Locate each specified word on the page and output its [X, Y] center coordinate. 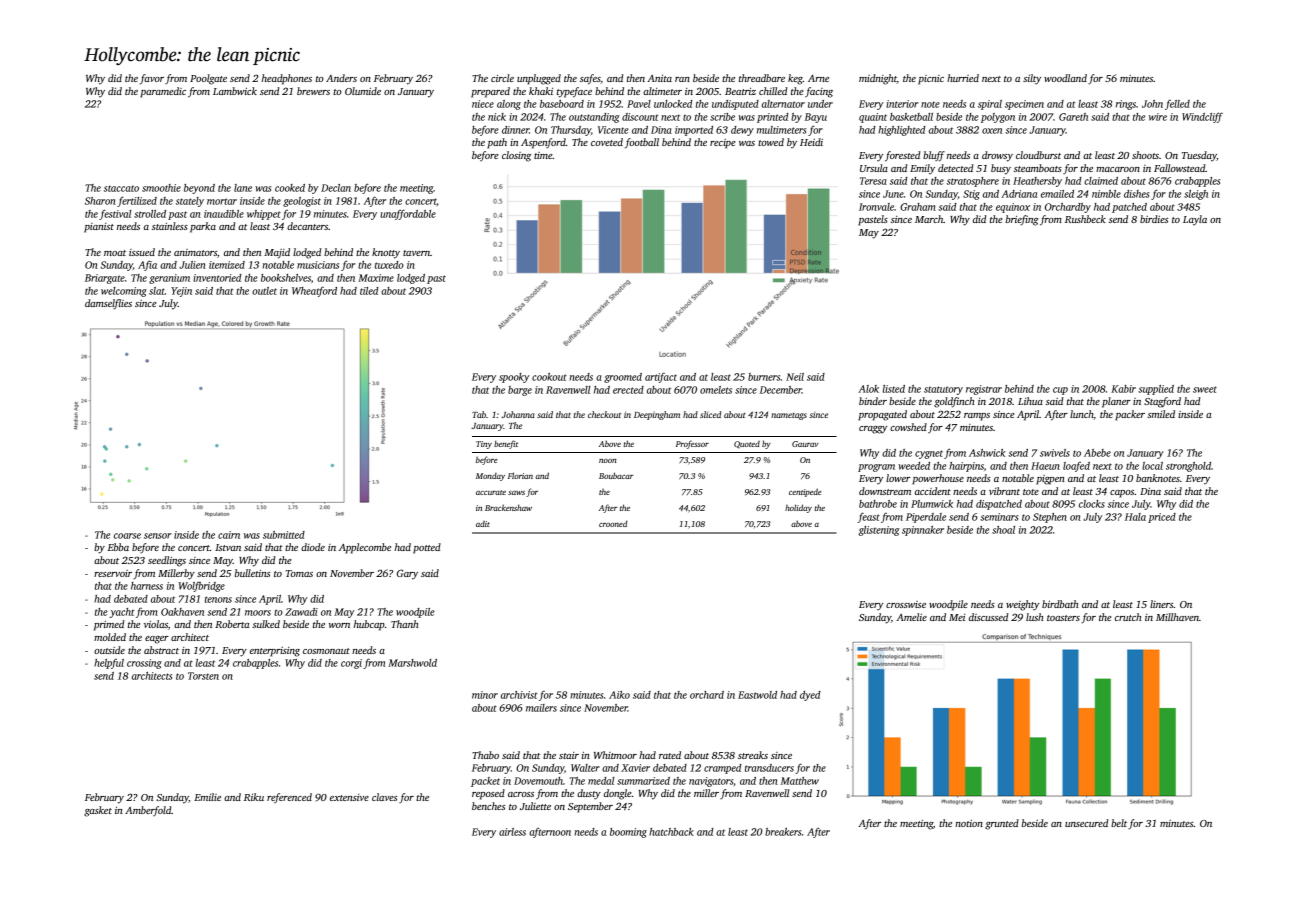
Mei [957, 617]
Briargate [105, 279]
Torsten [203, 676]
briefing [1022, 220]
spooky [514, 378]
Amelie [911, 617]
